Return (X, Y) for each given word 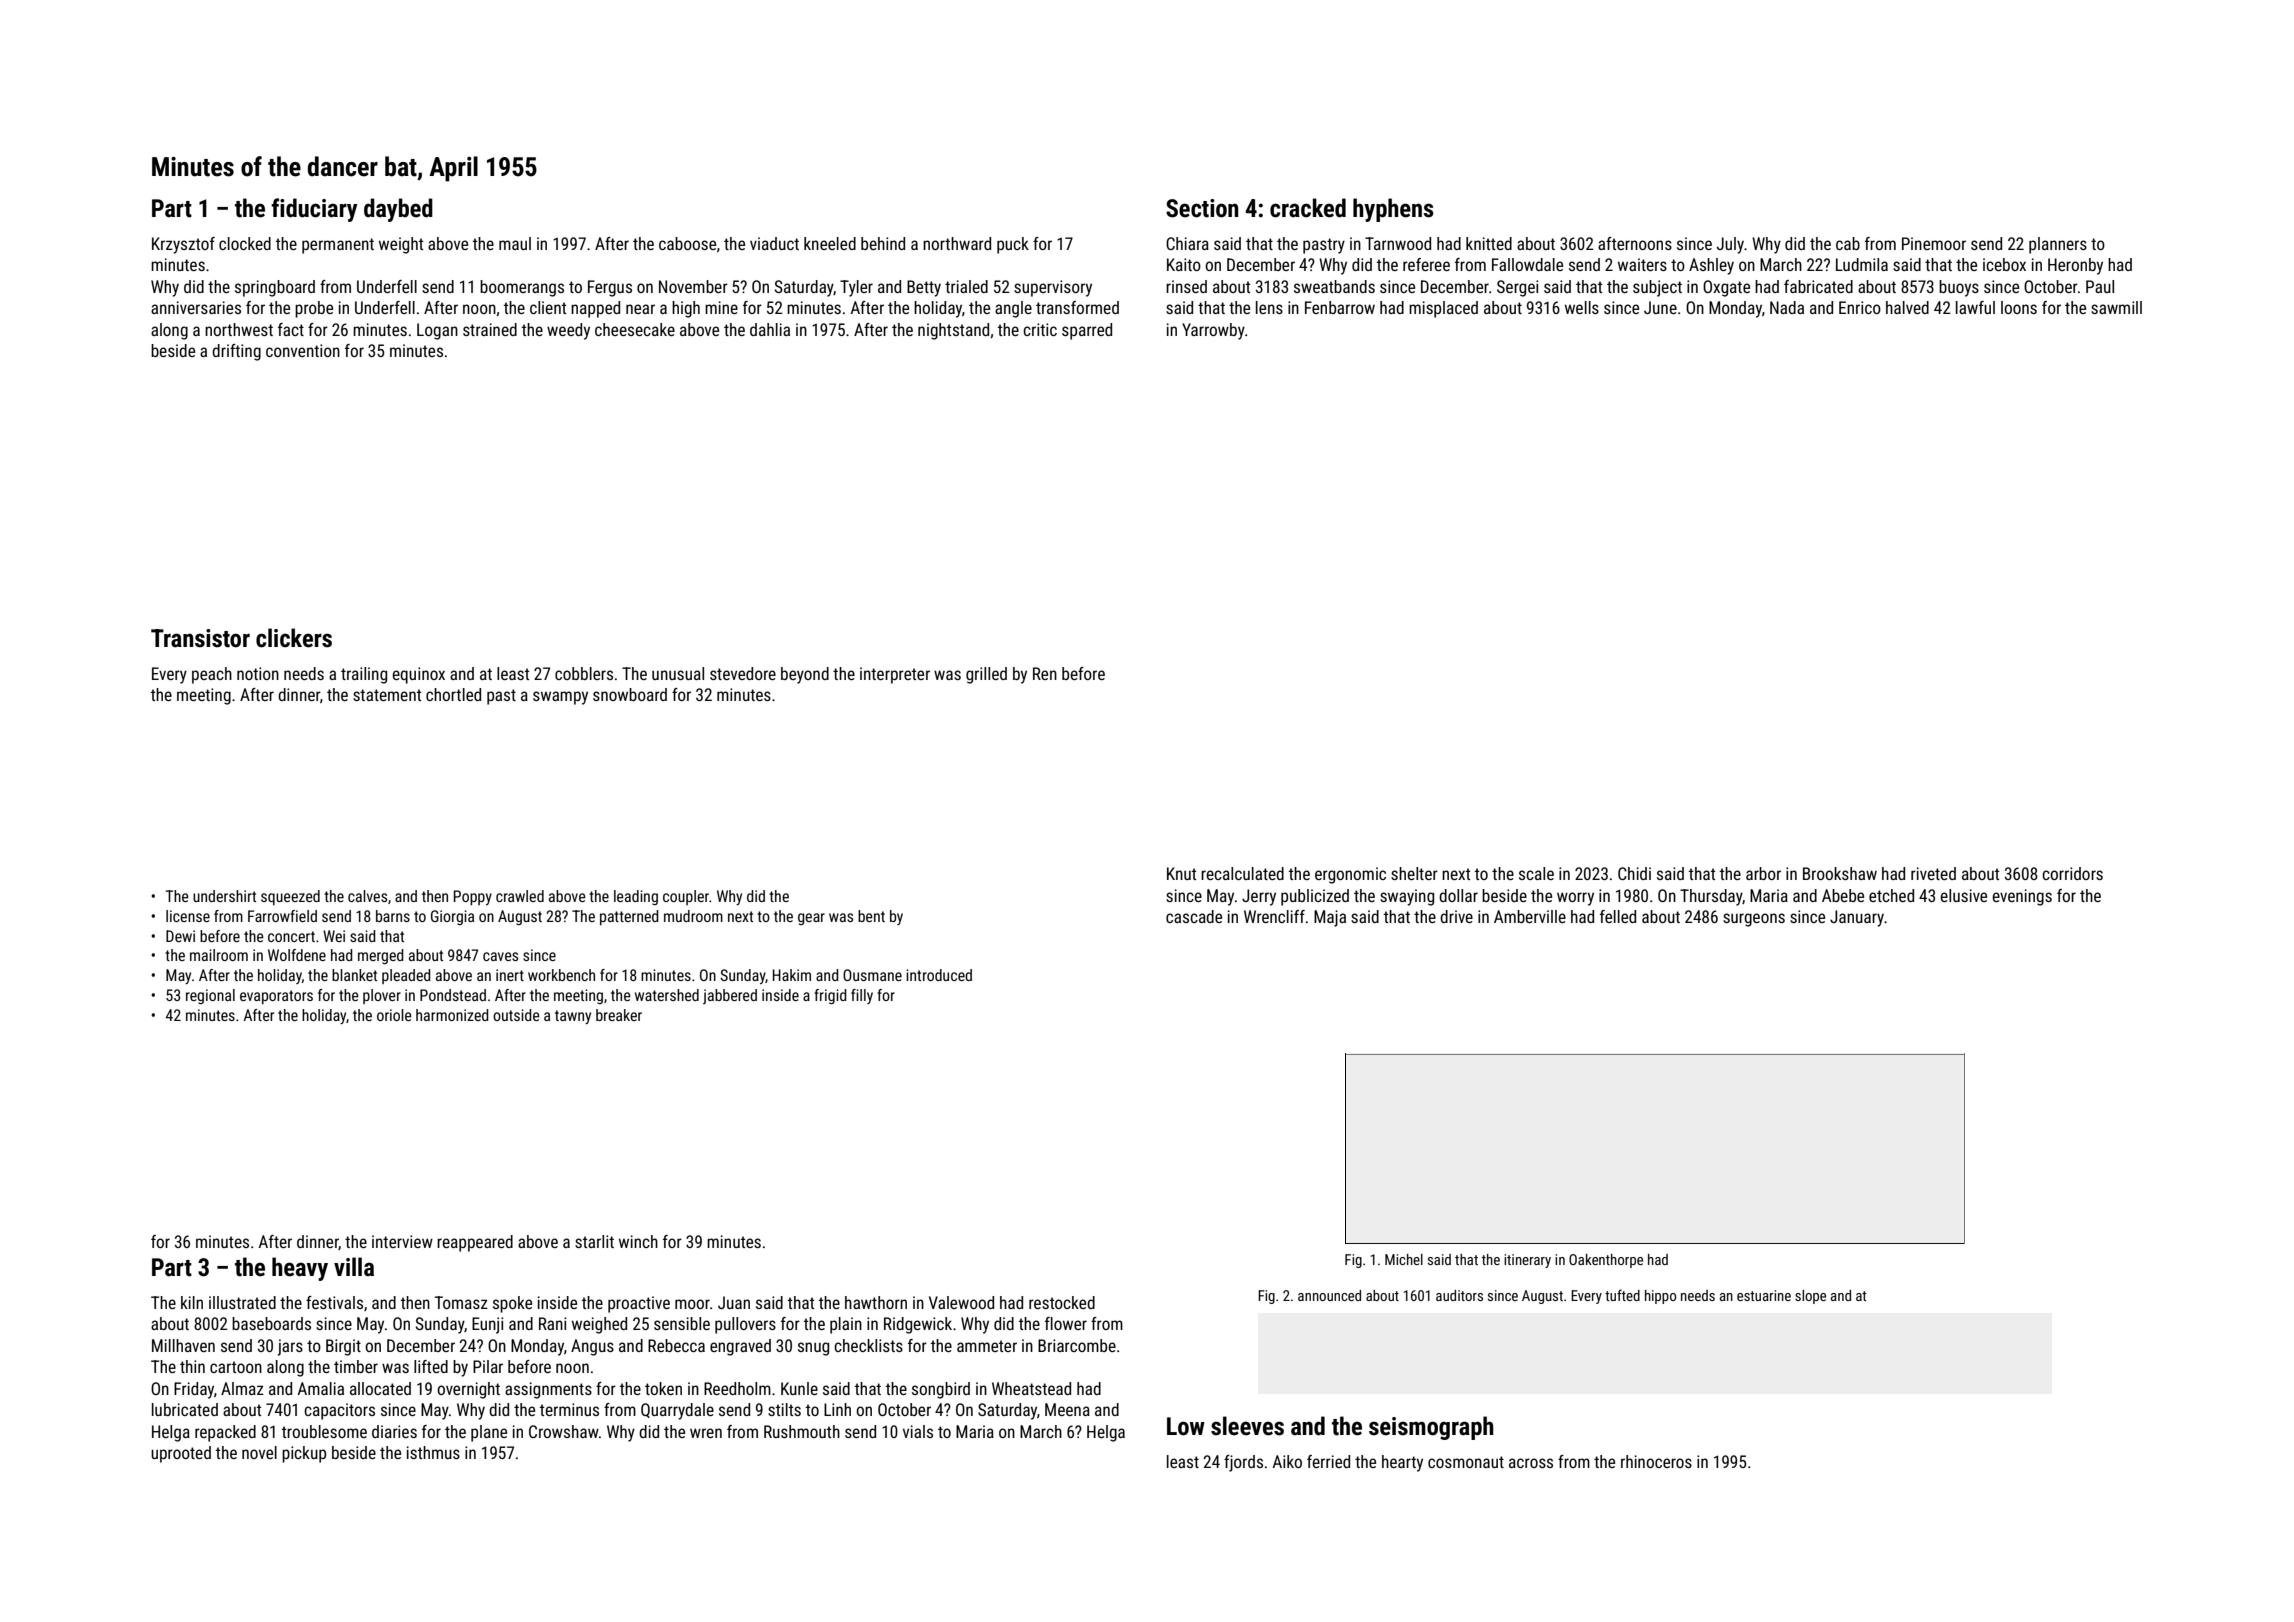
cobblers (584, 673)
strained (490, 329)
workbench (561, 975)
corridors (2072, 873)
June (1660, 307)
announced (1329, 1295)
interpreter (895, 675)
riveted (1933, 873)
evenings (2022, 897)
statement (387, 695)
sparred (1087, 331)
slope (1810, 1297)
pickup (304, 1454)
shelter (1414, 873)
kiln (192, 1302)
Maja (1330, 918)
